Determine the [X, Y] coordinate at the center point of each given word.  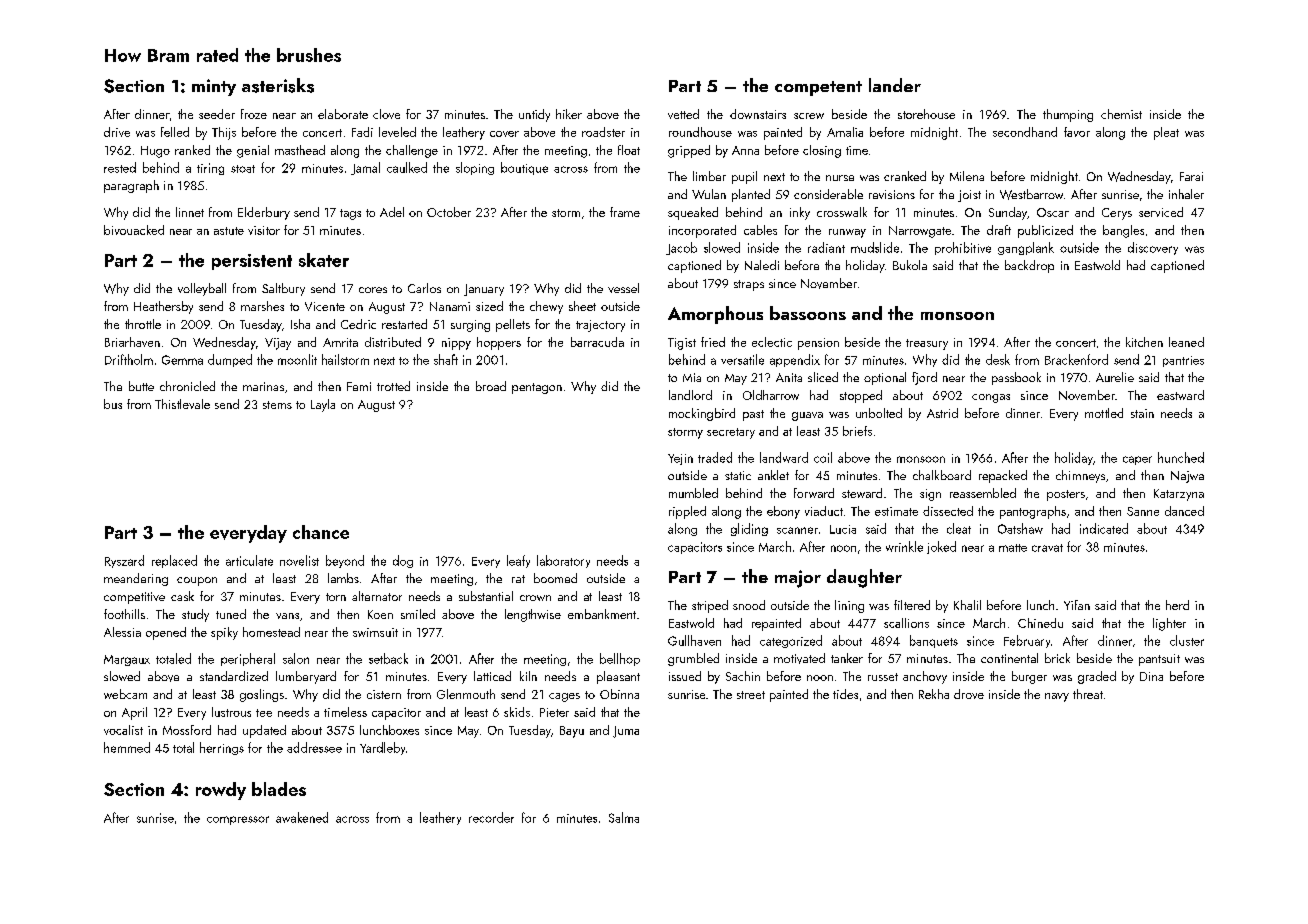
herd [1177, 605]
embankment [602, 614]
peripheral [248, 659]
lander [895, 85]
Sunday [1008, 213]
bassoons [808, 313]
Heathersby [163, 307]
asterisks [278, 85]
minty [214, 87]
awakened [302, 817]
